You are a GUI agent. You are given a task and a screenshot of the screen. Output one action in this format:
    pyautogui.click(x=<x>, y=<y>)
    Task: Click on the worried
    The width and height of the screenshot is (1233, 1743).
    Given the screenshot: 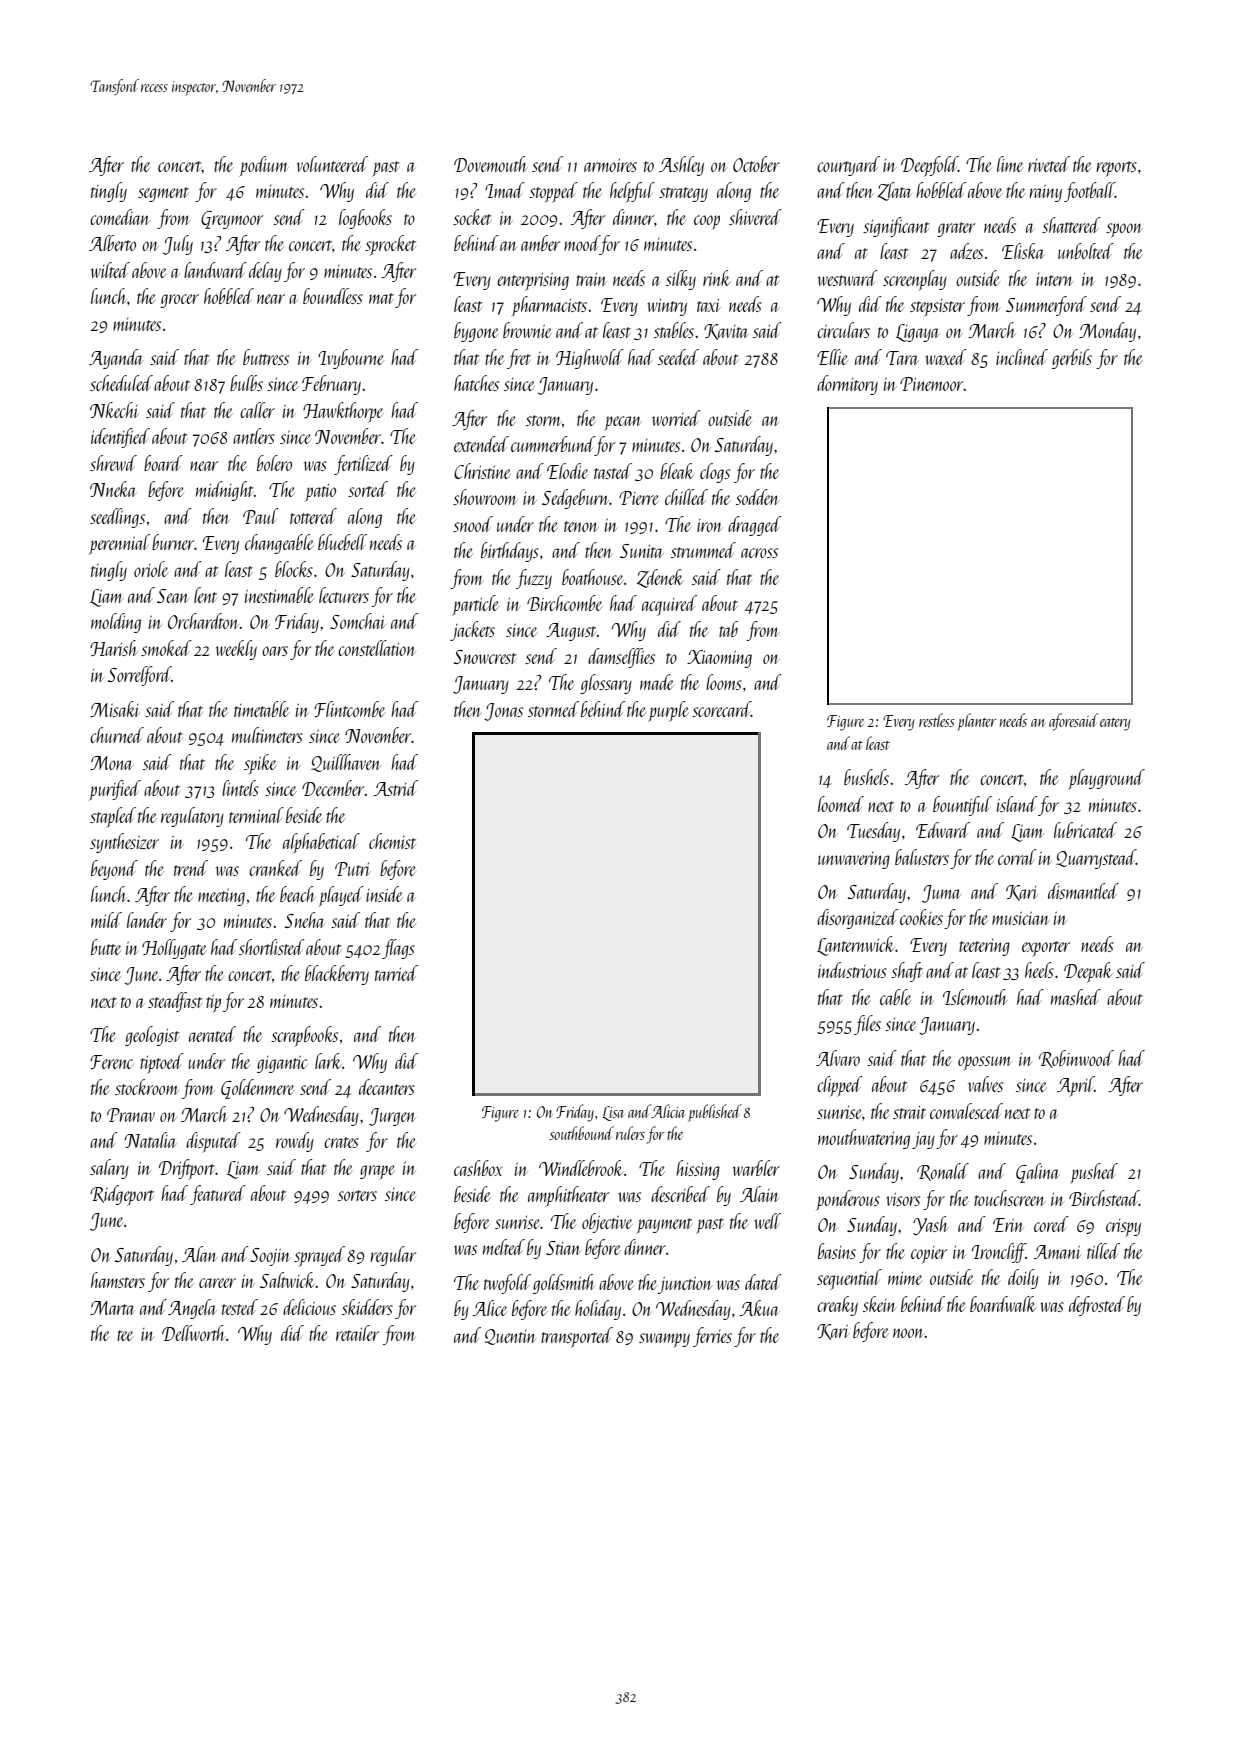 What is the action you would take?
    pyautogui.click(x=676, y=418)
